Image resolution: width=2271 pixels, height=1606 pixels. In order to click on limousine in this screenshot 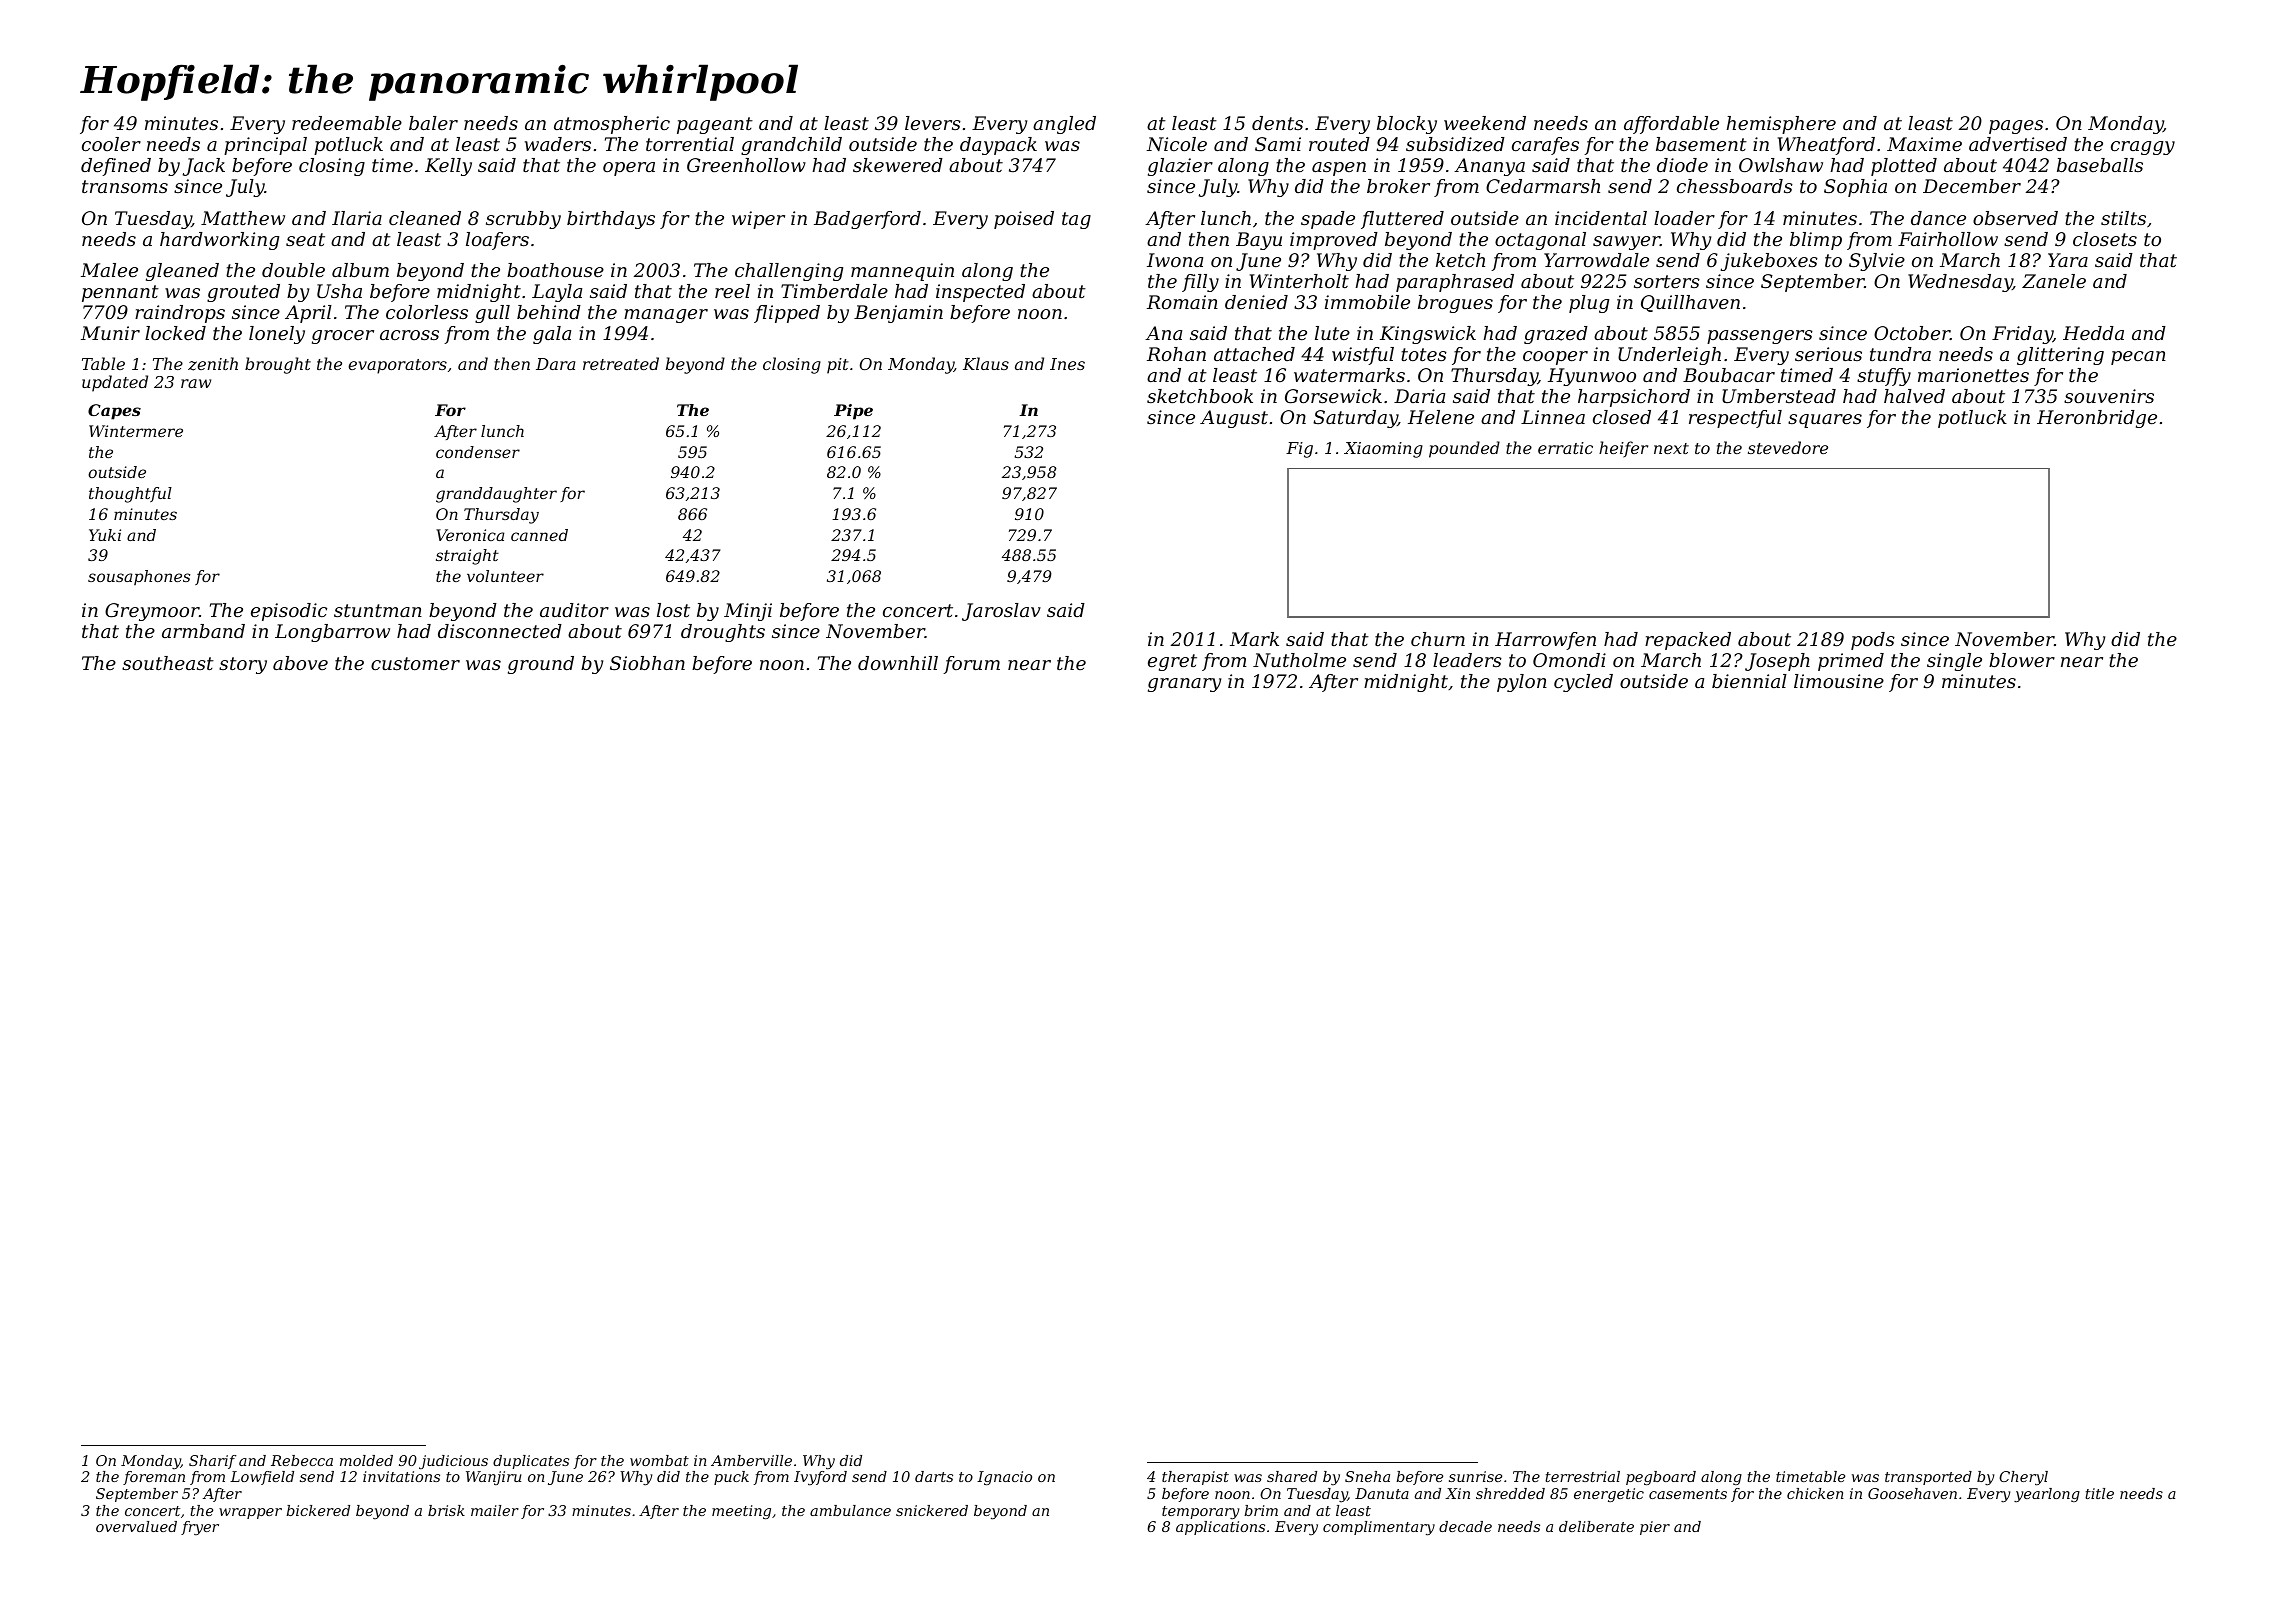, I will do `click(1839, 681)`.
